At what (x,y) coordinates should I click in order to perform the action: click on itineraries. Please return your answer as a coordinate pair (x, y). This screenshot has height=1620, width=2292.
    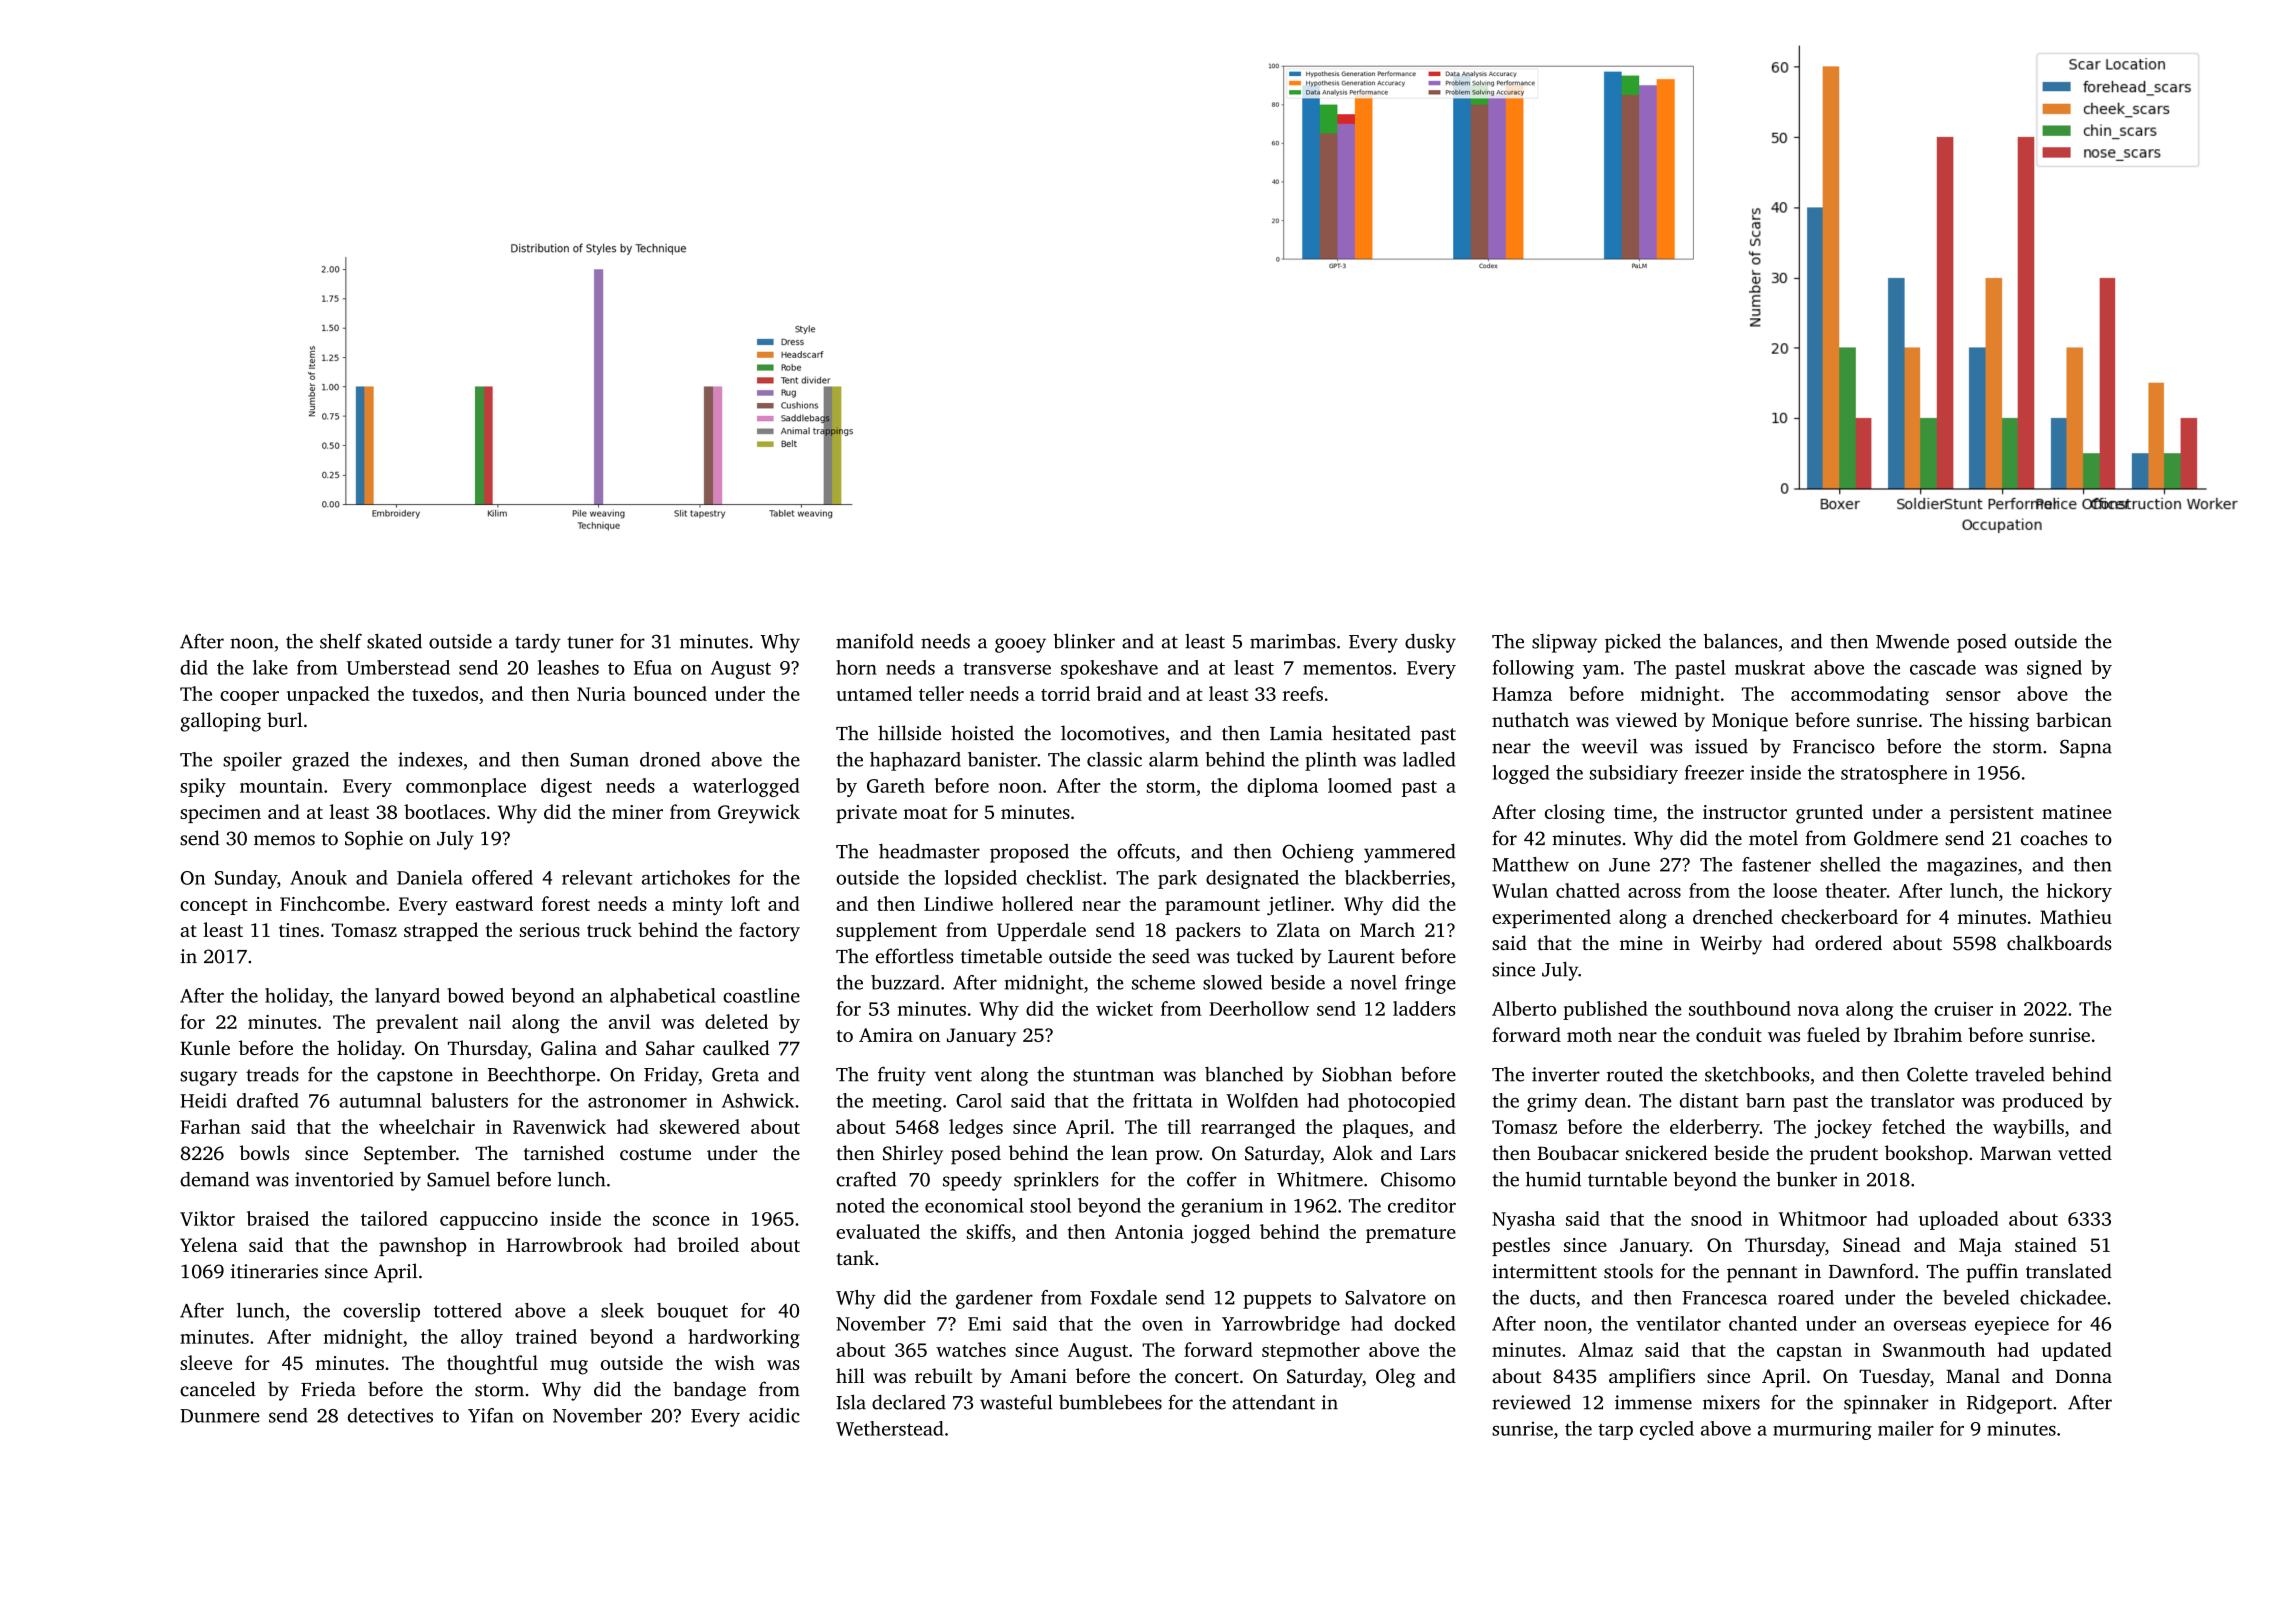
    Looking at the image, I should click on (274, 1271).
